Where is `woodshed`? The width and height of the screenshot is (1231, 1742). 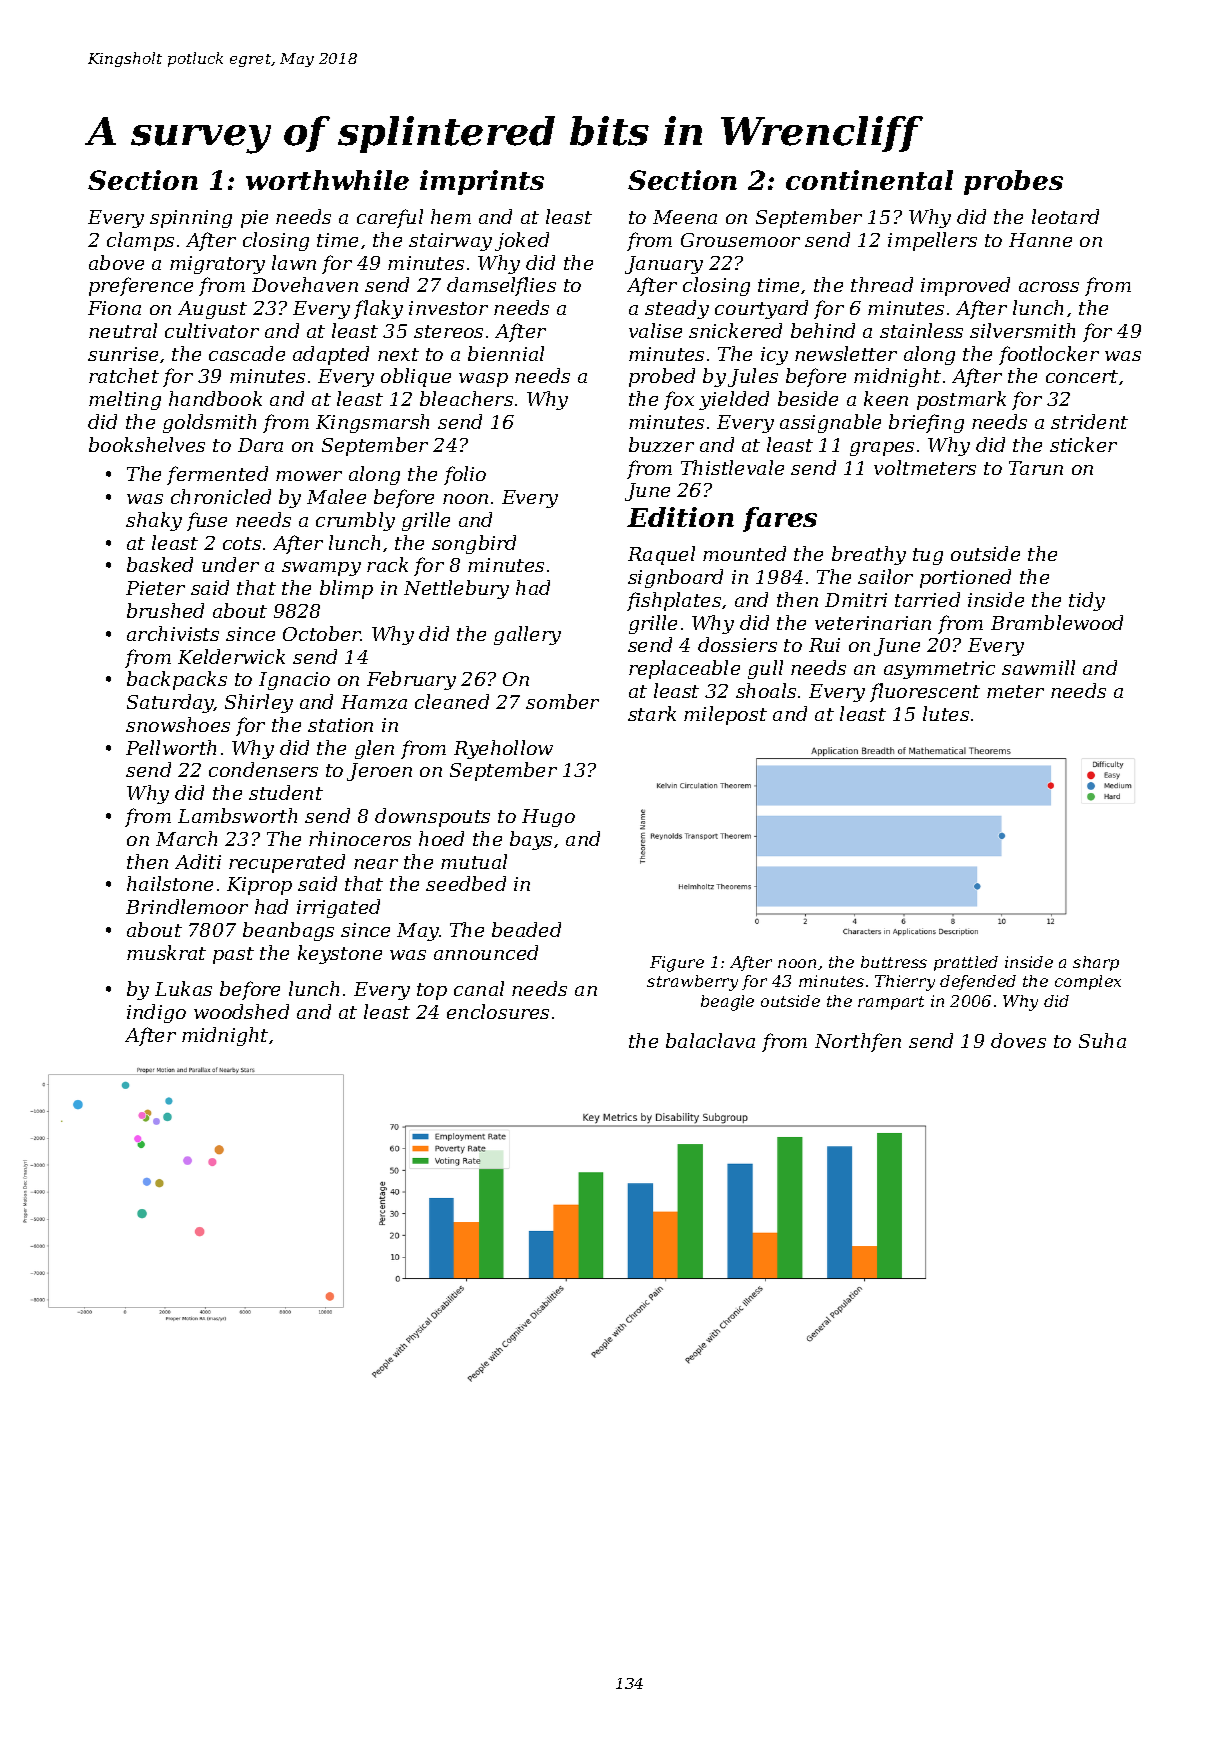 woodshed is located at coordinates (241, 1011).
